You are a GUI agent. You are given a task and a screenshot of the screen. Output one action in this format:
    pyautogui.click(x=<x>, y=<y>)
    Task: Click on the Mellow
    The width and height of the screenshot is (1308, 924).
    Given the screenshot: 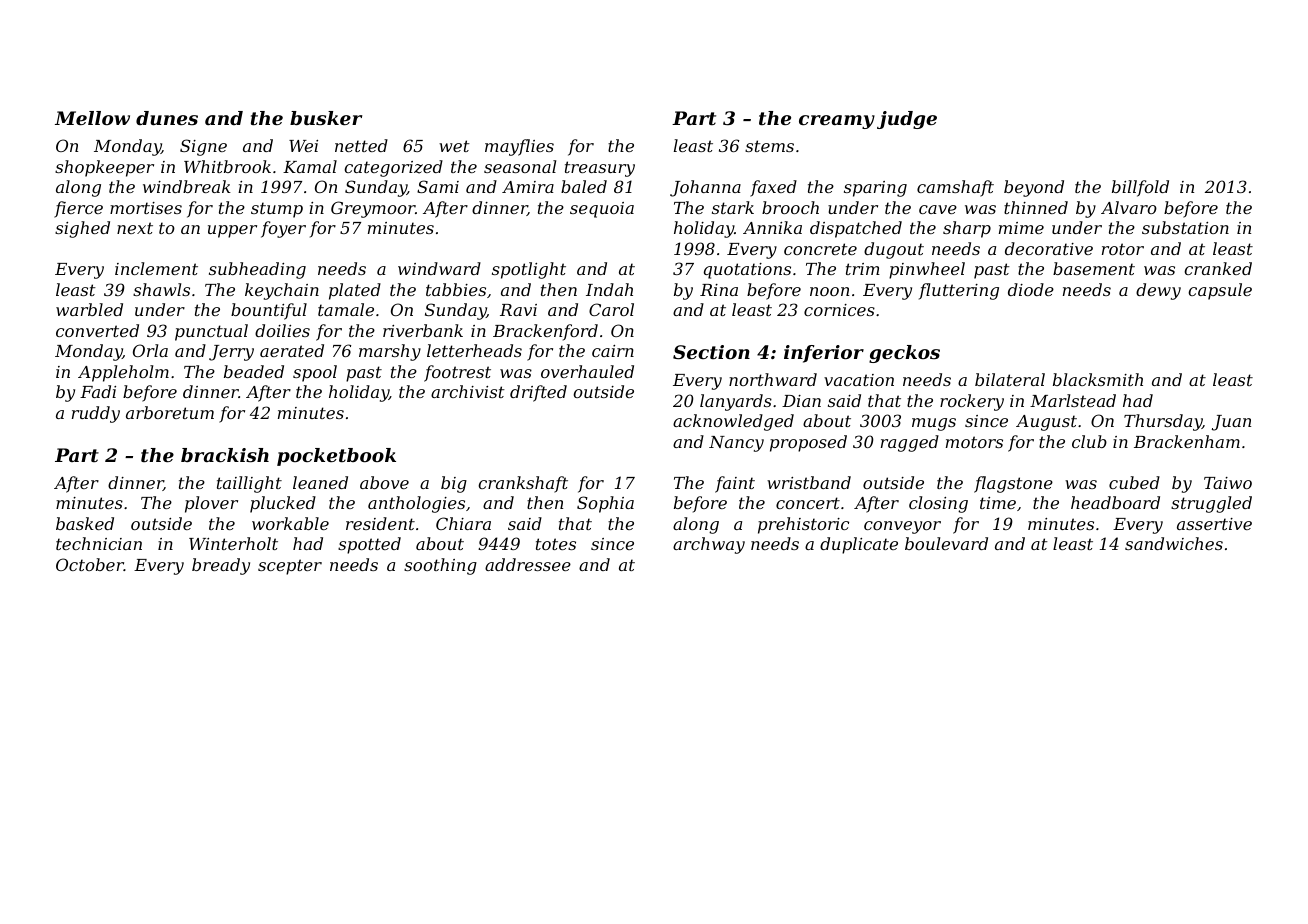 What is the action you would take?
    pyautogui.click(x=92, y=118)
